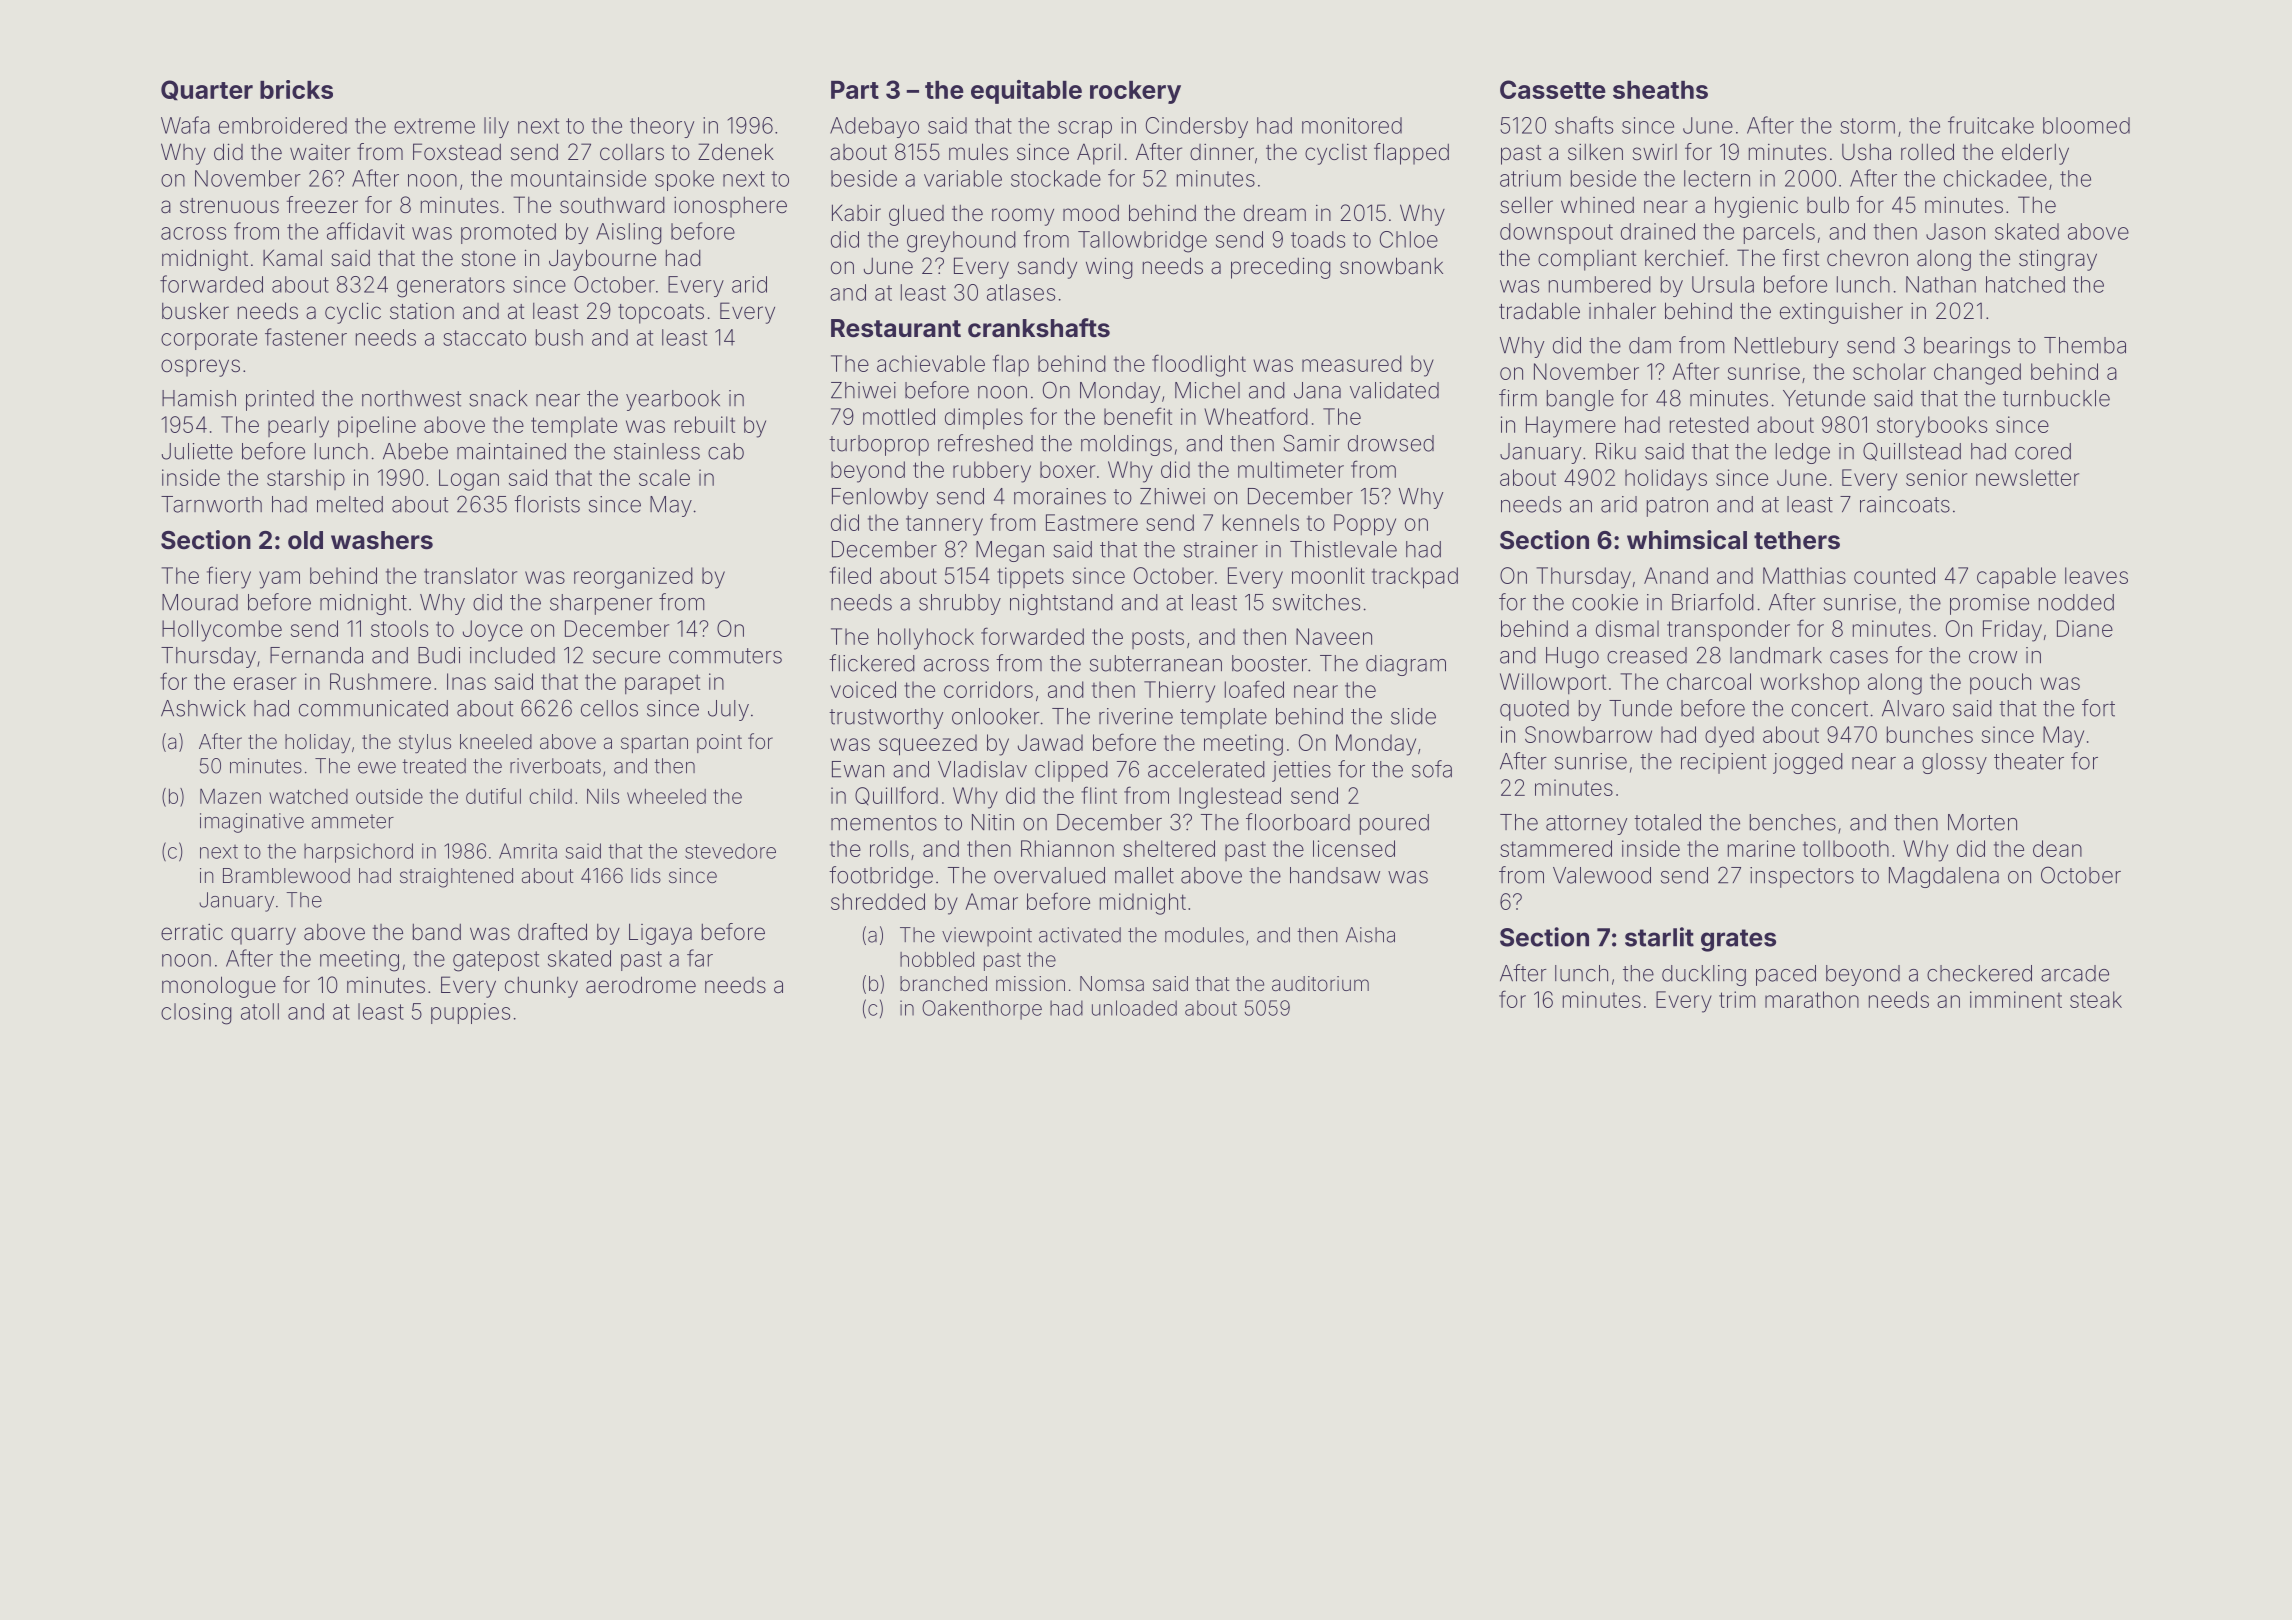 This screenshot has height=1620, width=2292. I want to click on equitable, so click(1026, 92).
